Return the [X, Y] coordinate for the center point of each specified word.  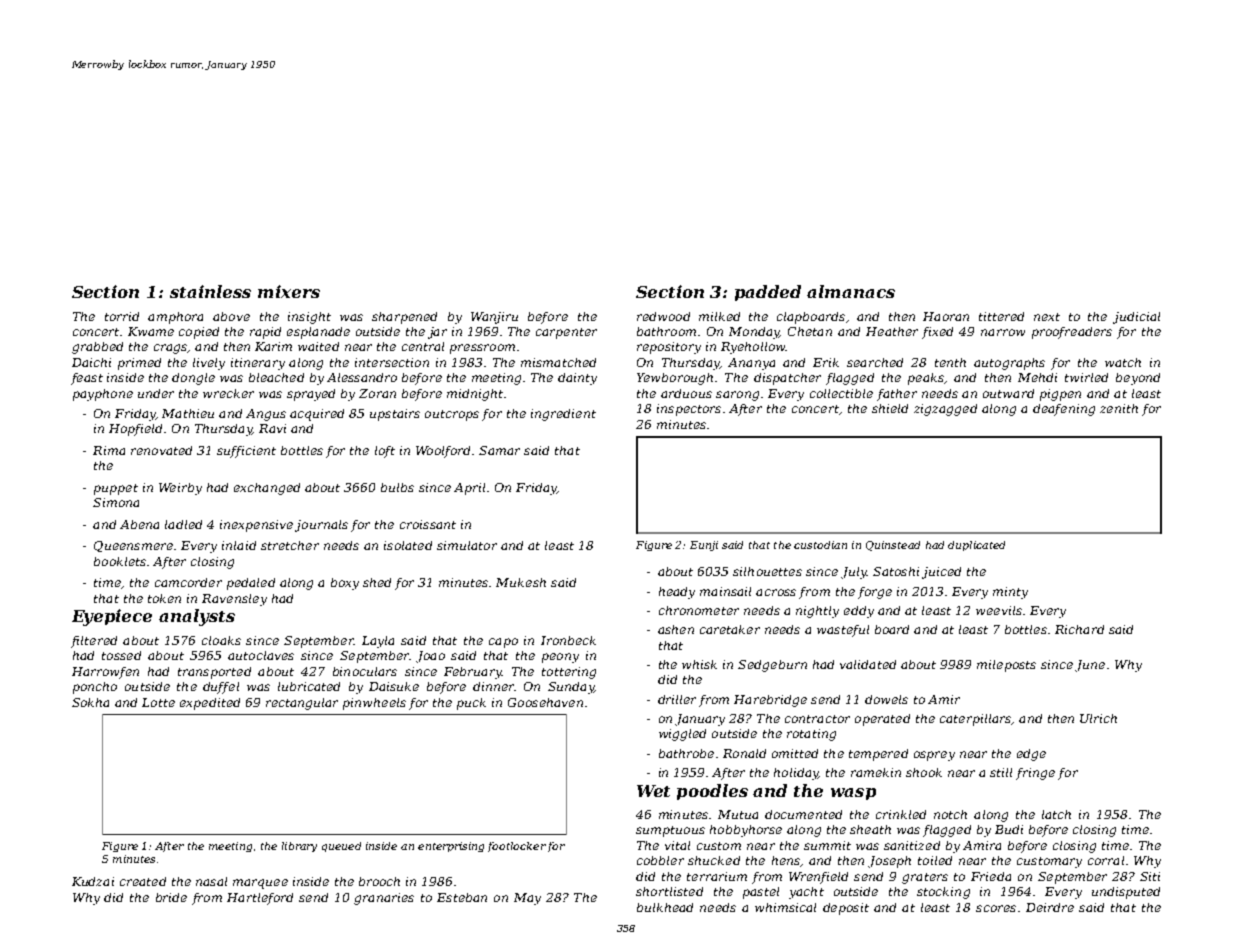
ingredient [563, 415]
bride [171, 897]
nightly [817, 612]
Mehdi [1037, 377]
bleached [276, 377]
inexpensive [256, 526]
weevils [999, 610]
